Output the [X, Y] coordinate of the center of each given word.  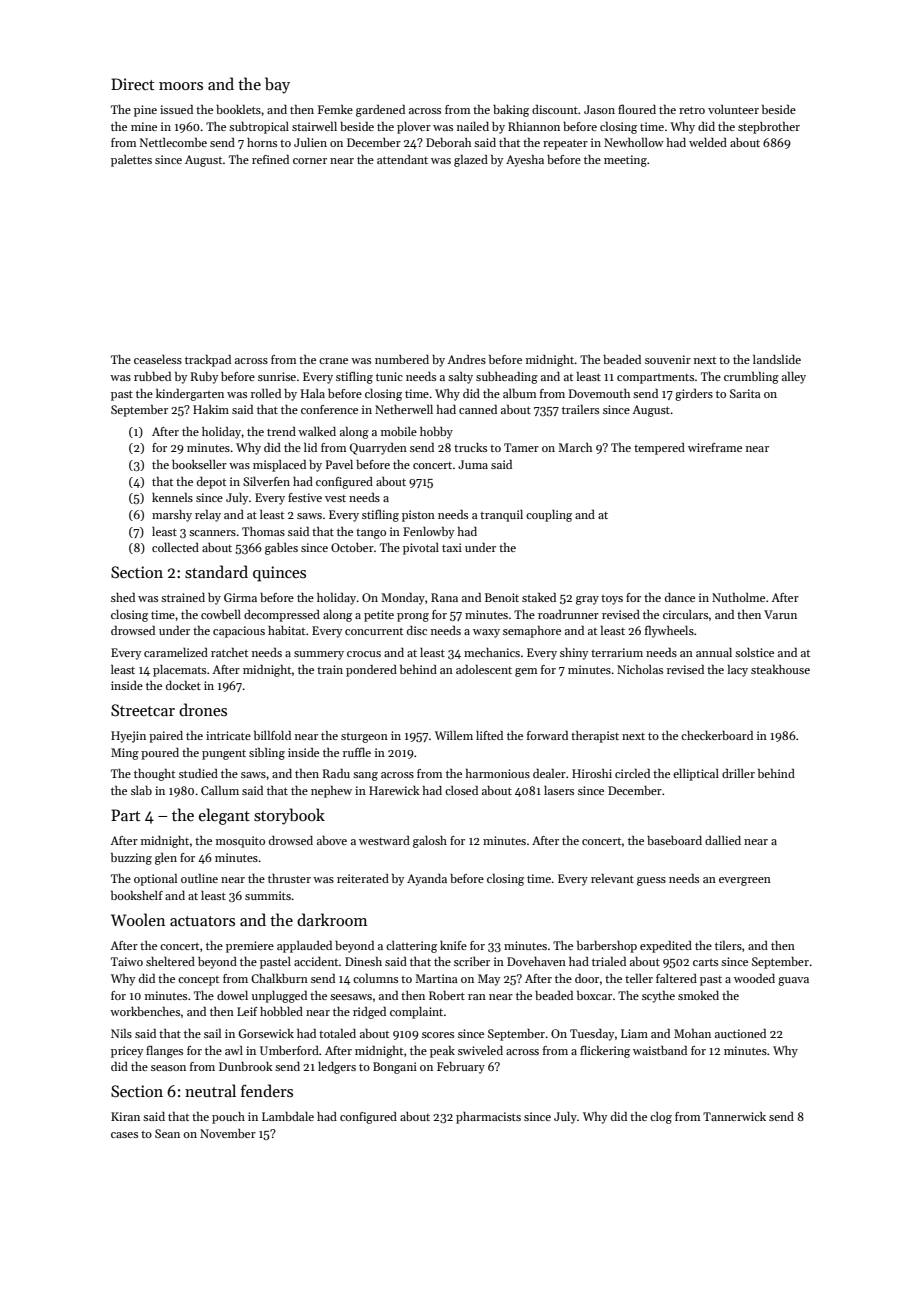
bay [277, 85]
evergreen [745, 881]
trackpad [208, 361]
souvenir [668, 359]
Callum [220, 790]
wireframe [715, 447]
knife [453, 945]
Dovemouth [599, 393]
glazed [471, 161]
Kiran [125, 1116]
